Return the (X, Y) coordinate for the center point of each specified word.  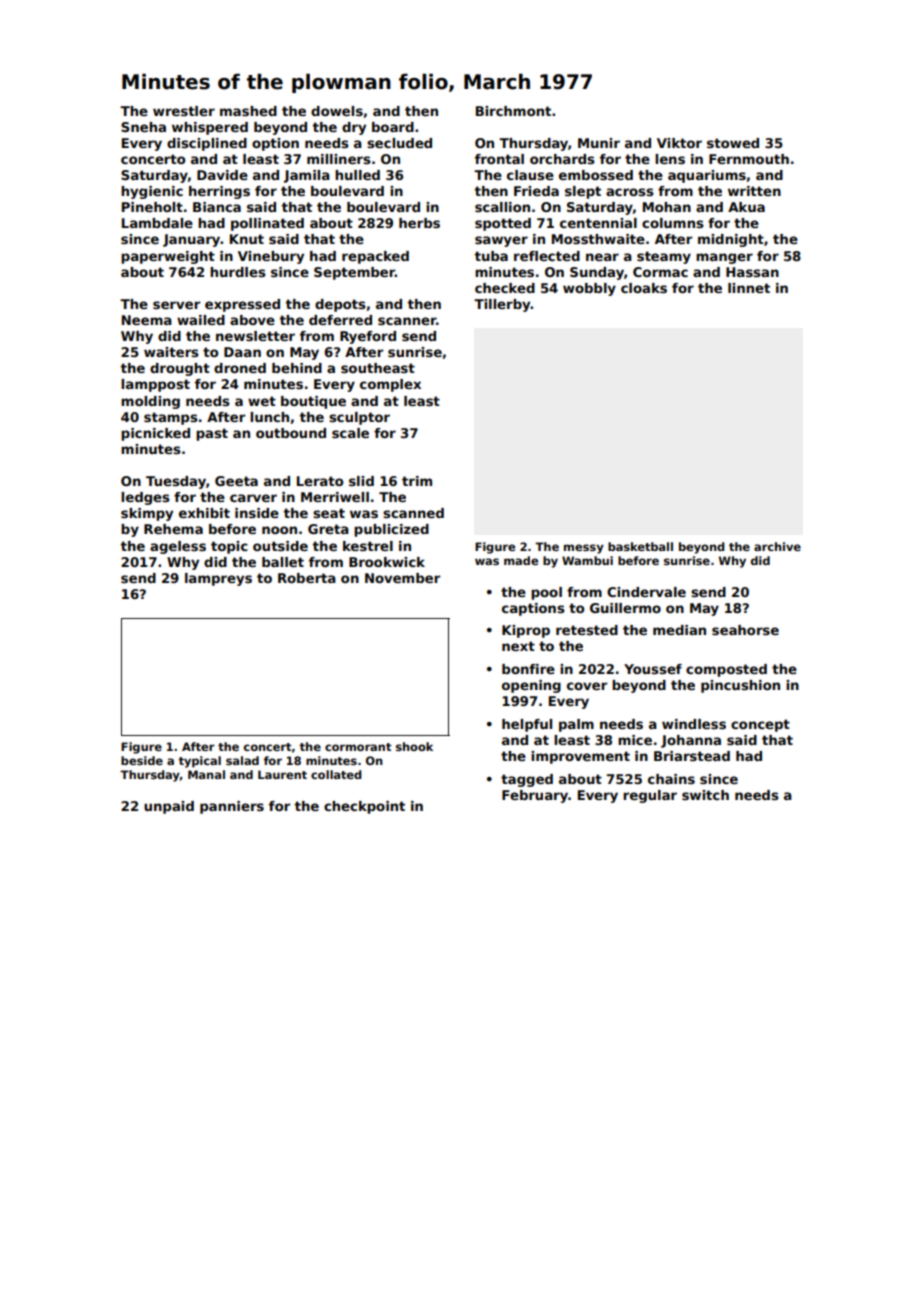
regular (650, 796)
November (402, 578)
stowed (733, 143)
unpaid (169, 807)
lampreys (218, 579)
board (393, 127)
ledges (145, 498)
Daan (242, 352)
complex (390, 385)
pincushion (740, 686)
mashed (248, 111)
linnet (749, 288)
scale (350, 433)
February (535, 796)
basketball (640, 546)
